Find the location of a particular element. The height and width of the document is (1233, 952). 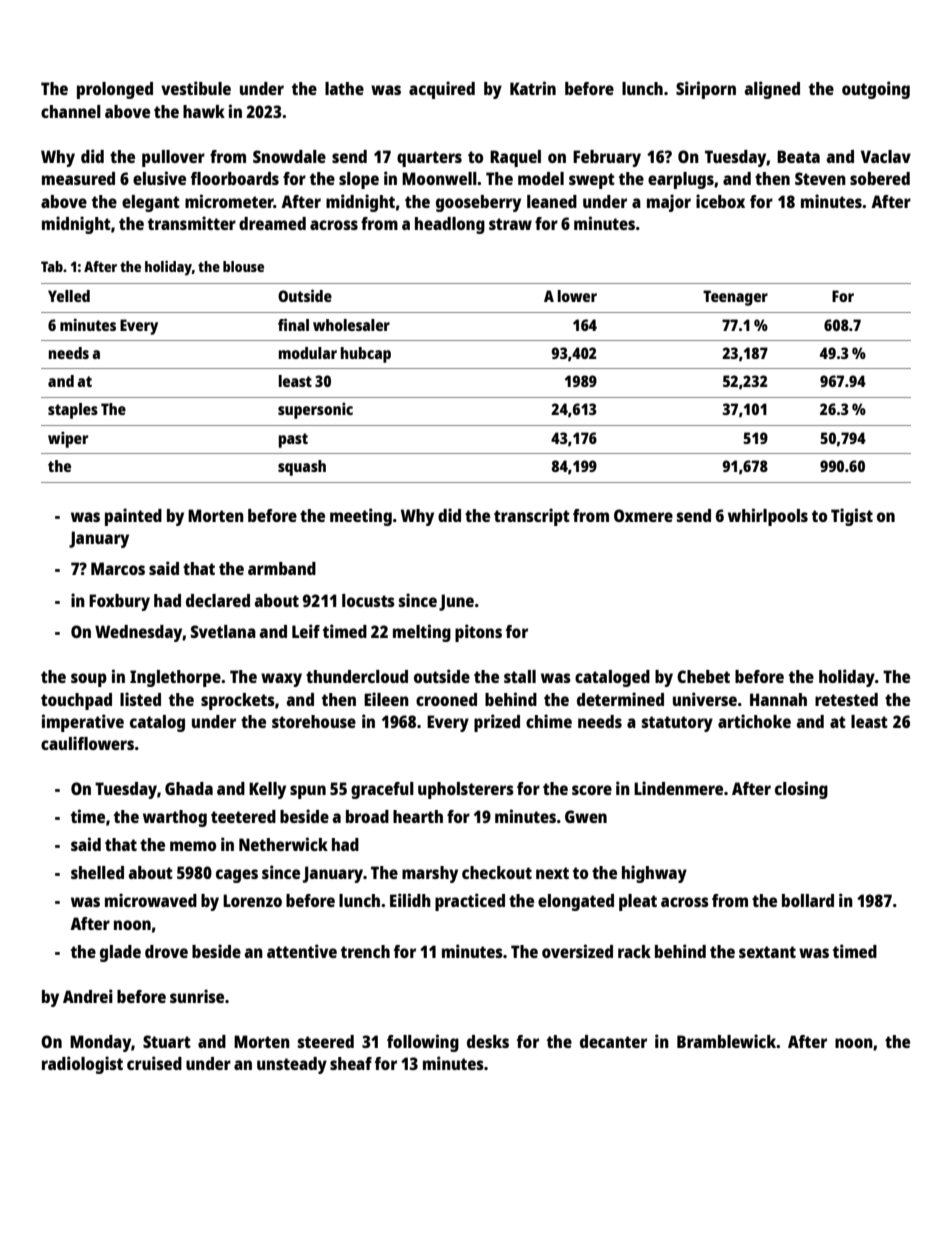

prolonged is located at coordinates (115, 90).
